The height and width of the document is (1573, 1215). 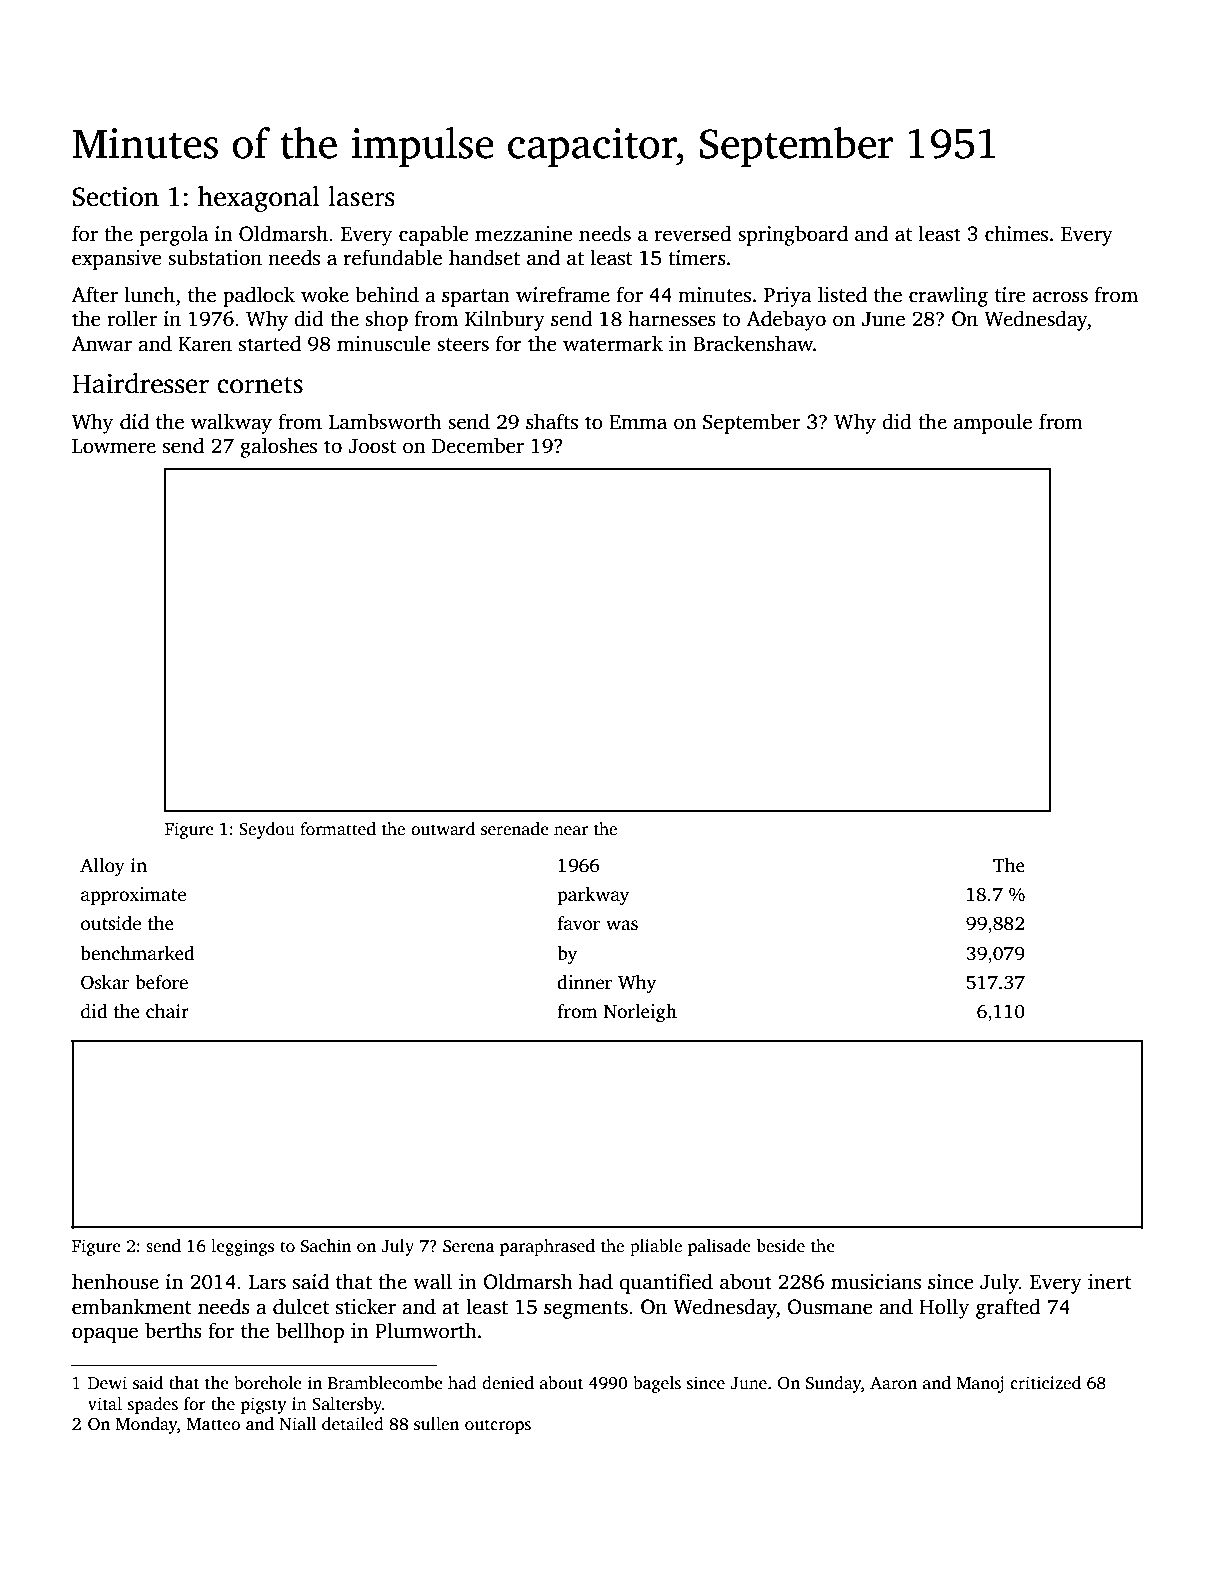 What do you see at coordinates (338, 829) in the document?
I see `formatted` at bounding box center [338, 829].
